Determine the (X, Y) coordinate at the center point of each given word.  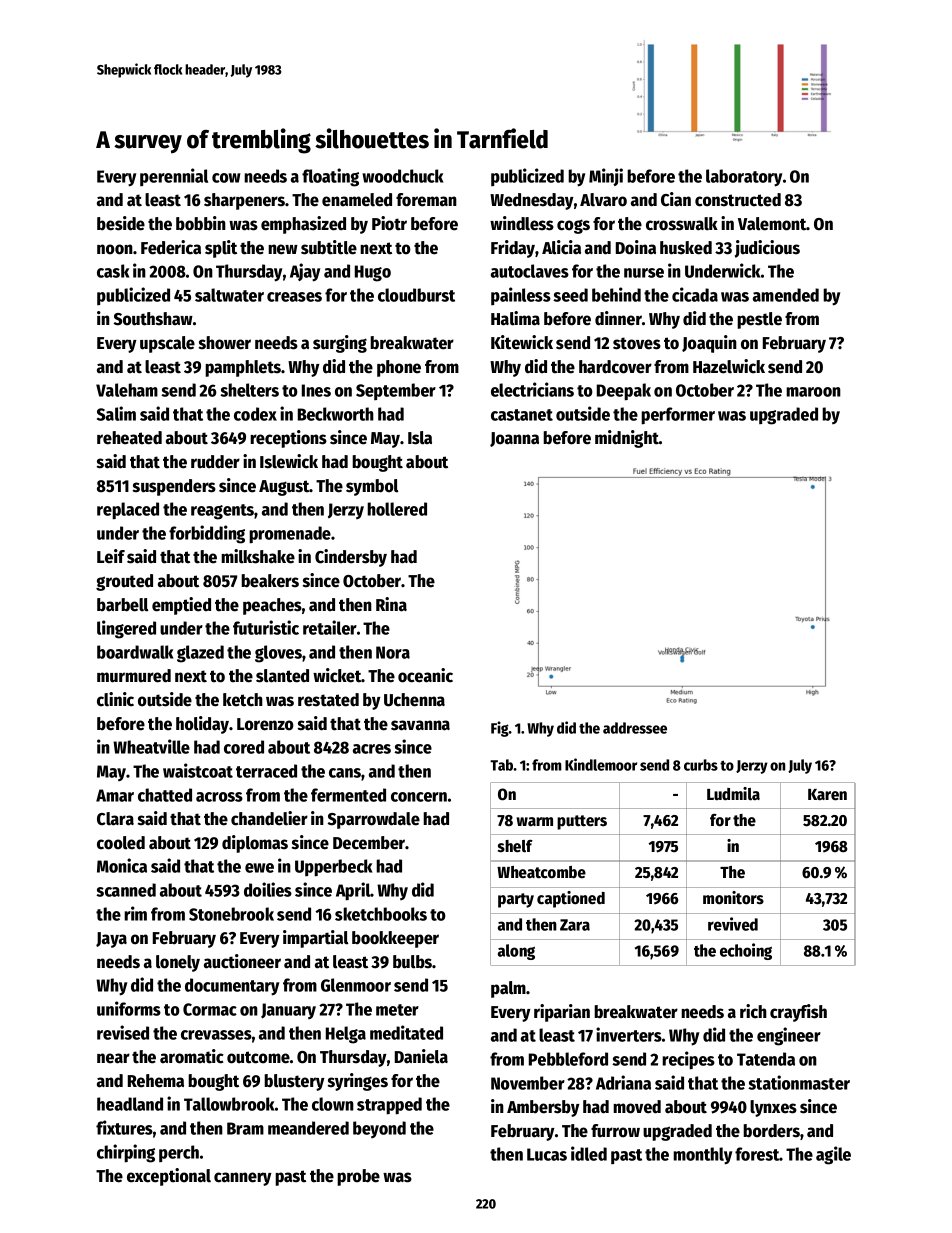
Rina (391, 604)
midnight (627, 439)
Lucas (547, 1154)
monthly (702, 1156)
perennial (174, 177)
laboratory (744, 178)
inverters (629, 1034)
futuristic (266, 627)
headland (130, 1104)
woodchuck (402, 176)
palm (508, 989)
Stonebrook (231, 914)
